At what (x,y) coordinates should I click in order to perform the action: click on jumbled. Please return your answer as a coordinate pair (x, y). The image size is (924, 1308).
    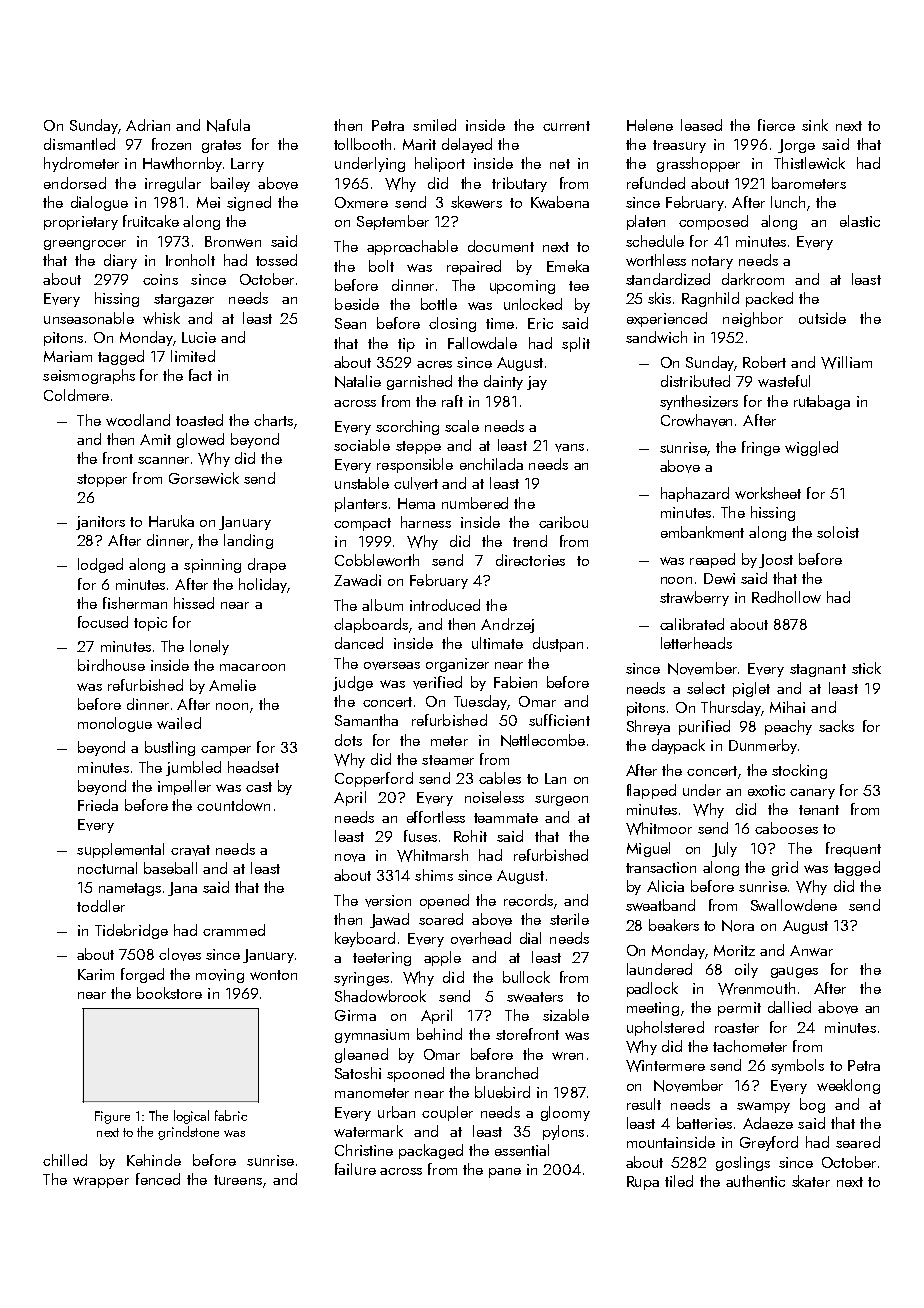
    Looking at the image, I should click on (193, 768).
